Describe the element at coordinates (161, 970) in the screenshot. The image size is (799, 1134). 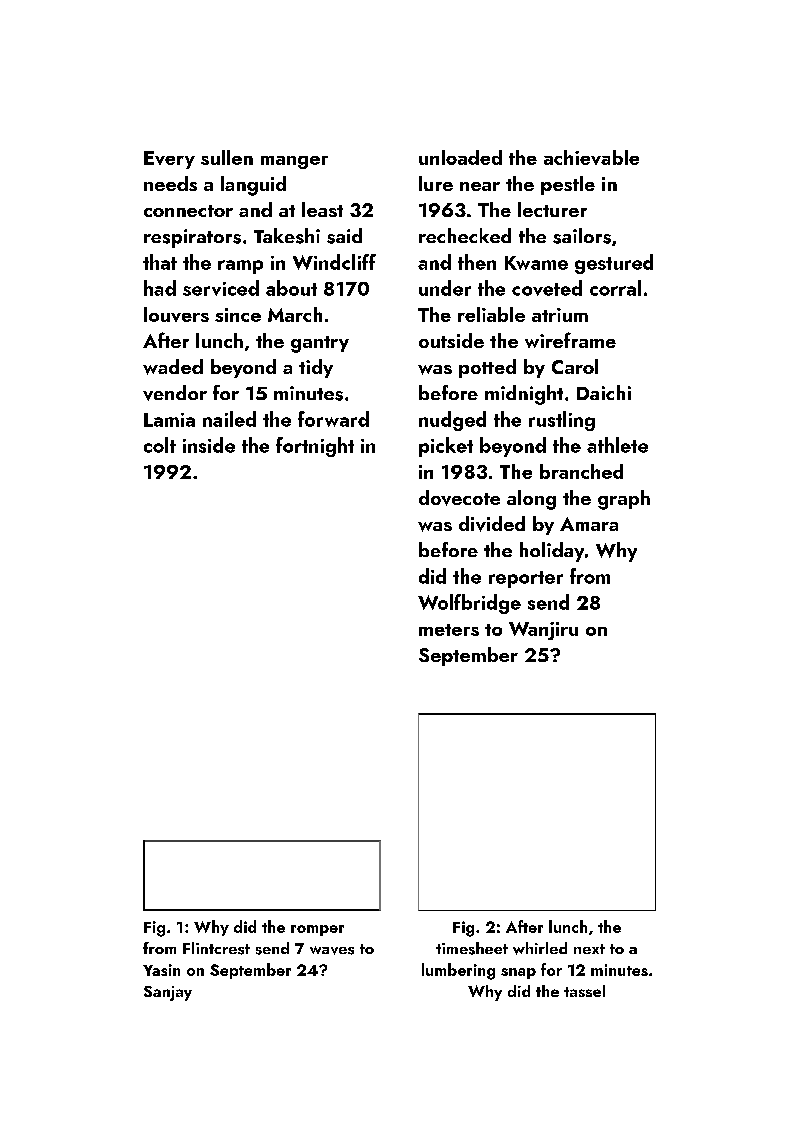
I see `Yasin` at that location.
